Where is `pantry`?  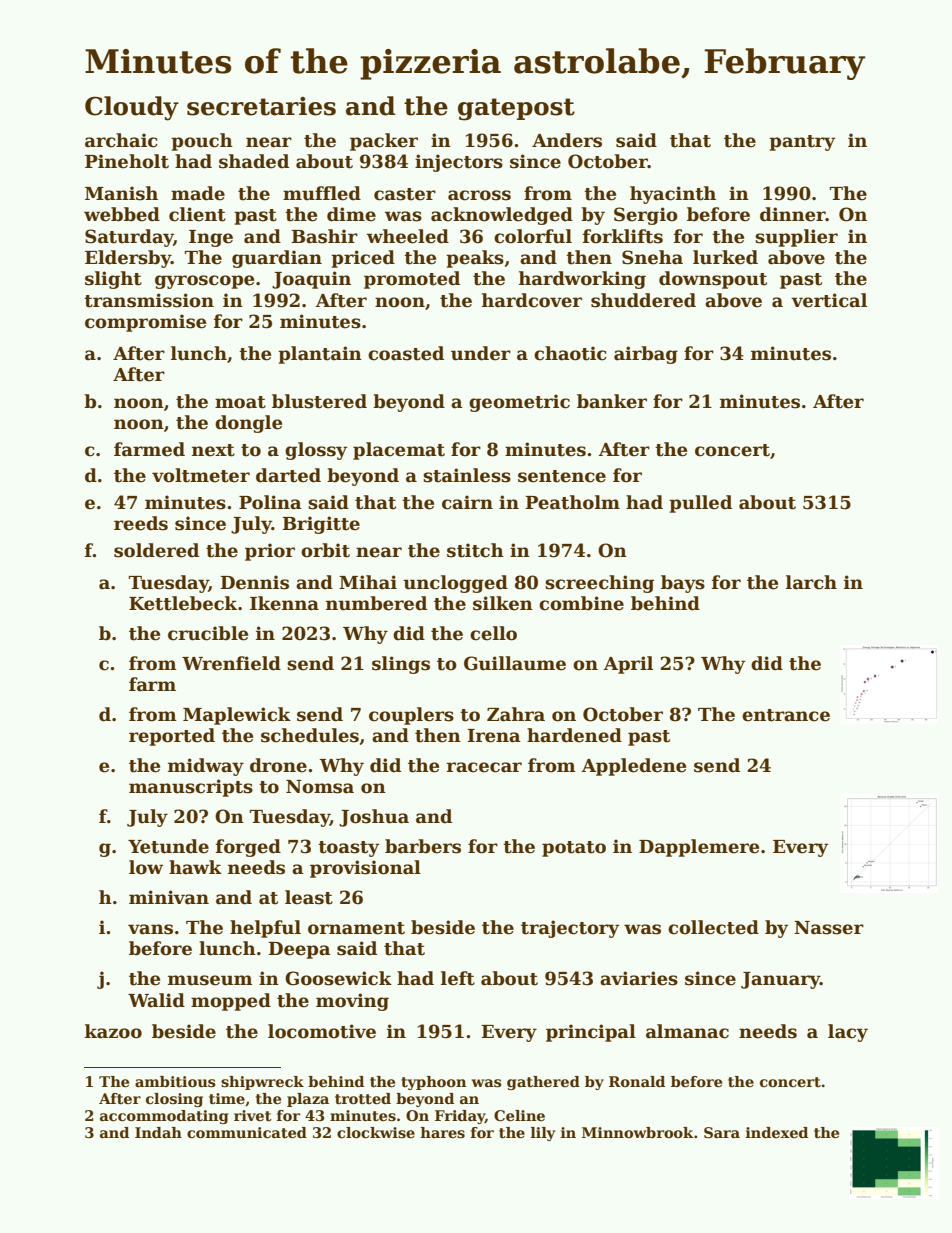
pantry is located at coordinates (802, 143).
